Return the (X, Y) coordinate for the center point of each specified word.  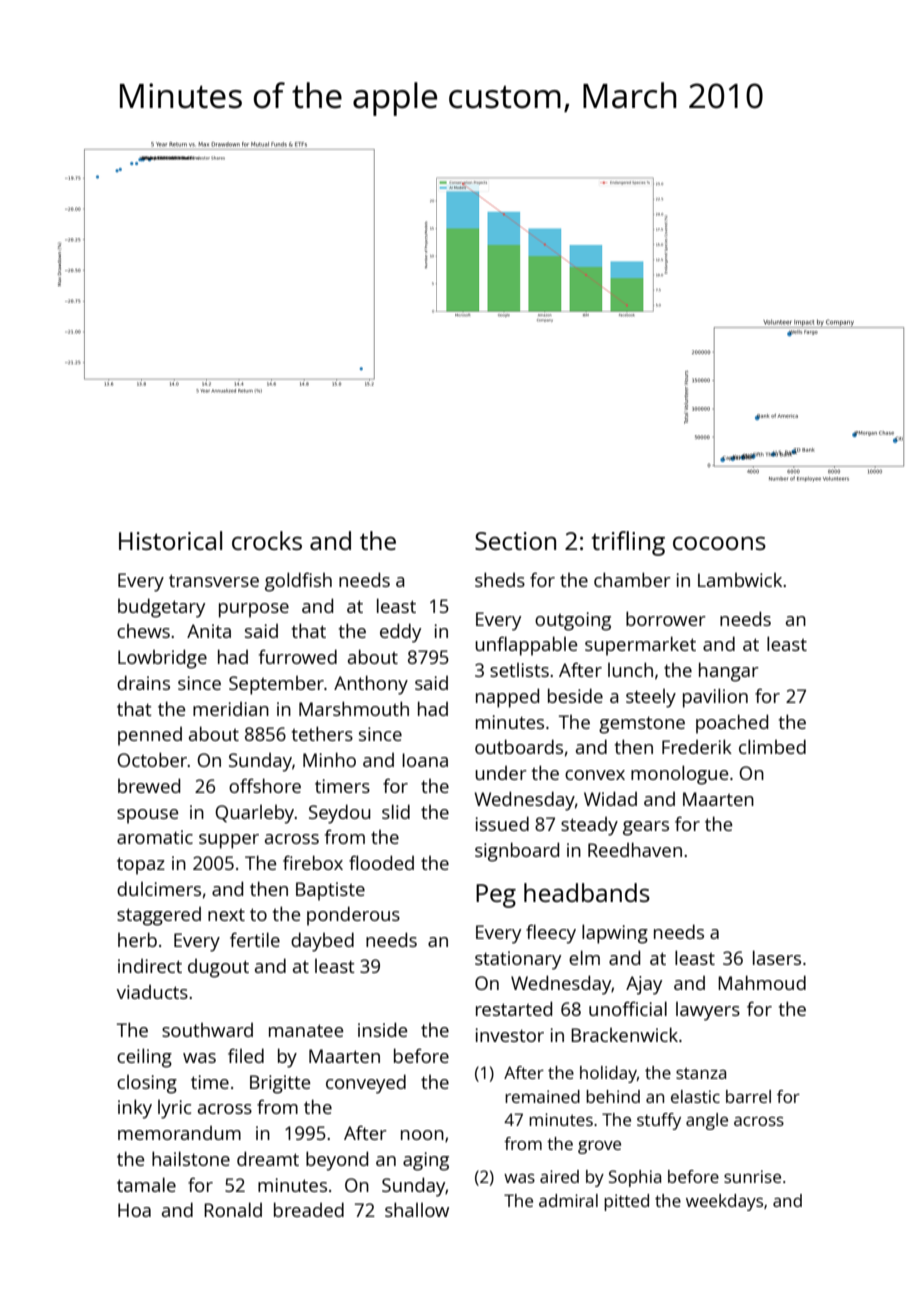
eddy (400, 633)
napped (507, 698)
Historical (170, 540)
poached (732, 724)
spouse (147, 816)
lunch (630, 669)
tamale (146, 1184)
